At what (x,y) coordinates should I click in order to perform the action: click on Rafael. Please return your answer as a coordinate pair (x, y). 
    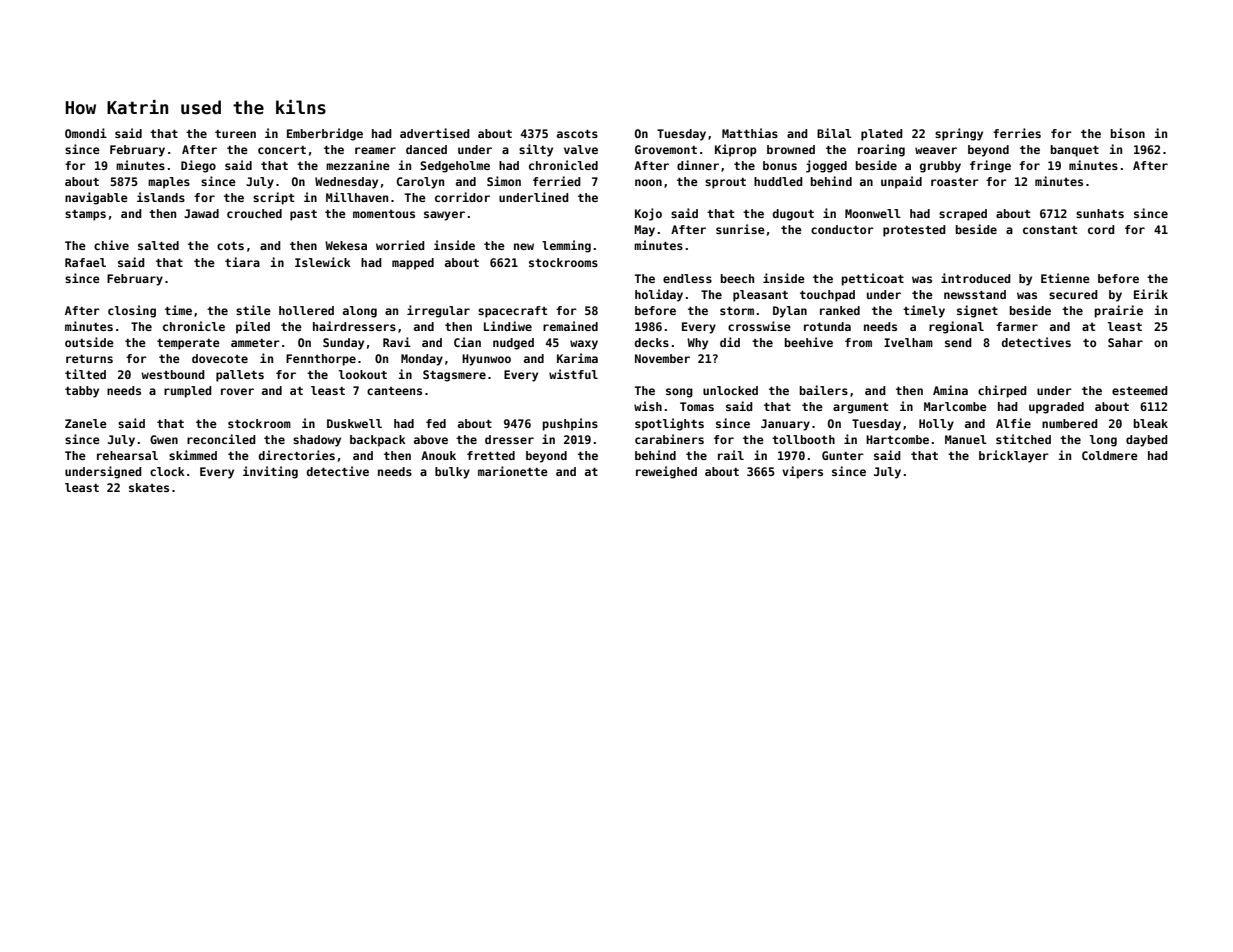
    Looking at the image, I should click on (85, 262).
